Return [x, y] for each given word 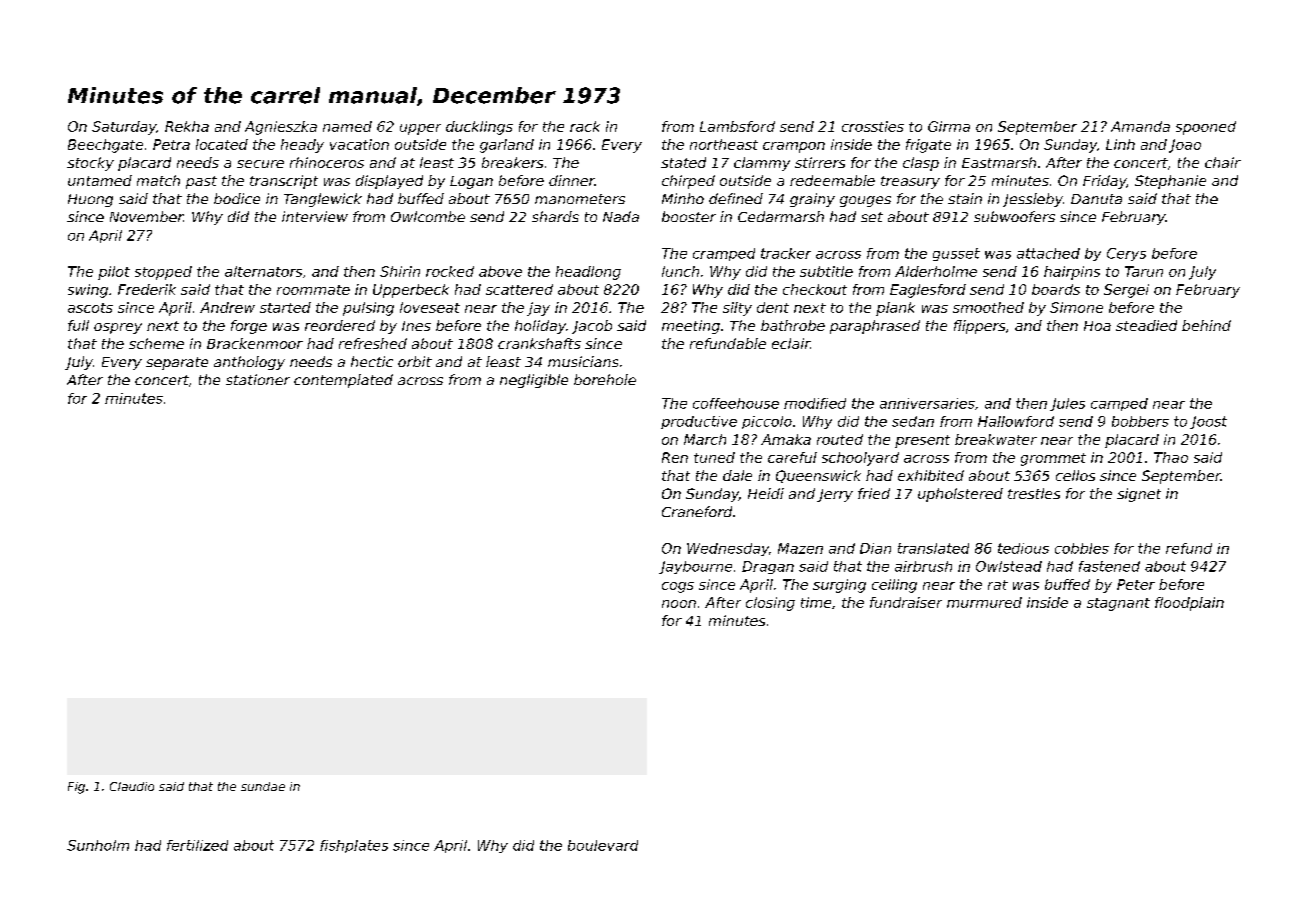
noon [679, 604]
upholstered [960, 495]
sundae [263, 786]
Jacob [592, 327]
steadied [1146, 325]
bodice [237, 198]
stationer [258, 379]
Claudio [132, 786]
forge [249, 327]
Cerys [1126, 254]
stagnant [1118, 604]
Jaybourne [695, 567]
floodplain [1189, 604]
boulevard [603, 845]
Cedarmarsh [781, 216]
